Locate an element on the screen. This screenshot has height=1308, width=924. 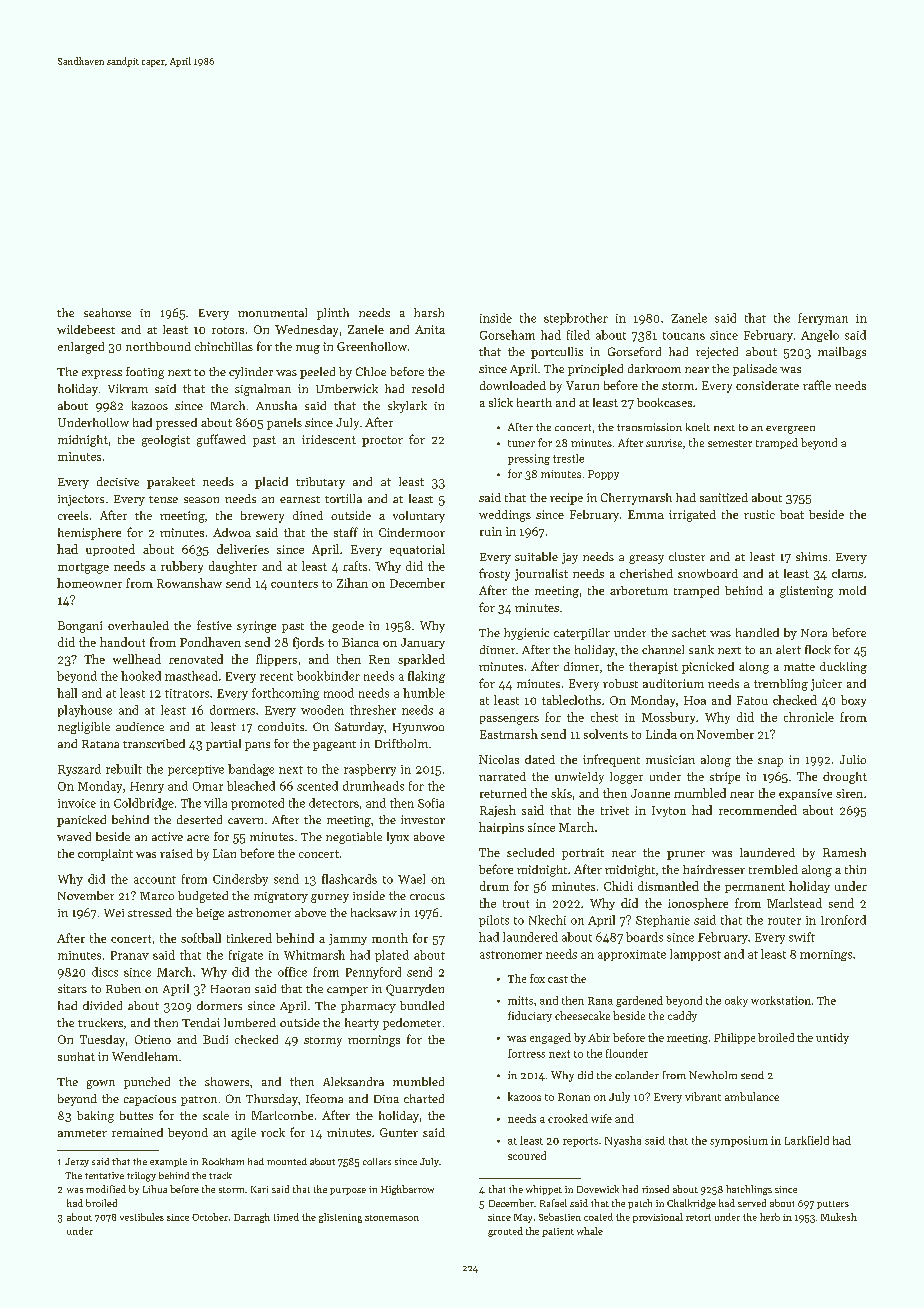
investor is located at coordinates (423, 819).
